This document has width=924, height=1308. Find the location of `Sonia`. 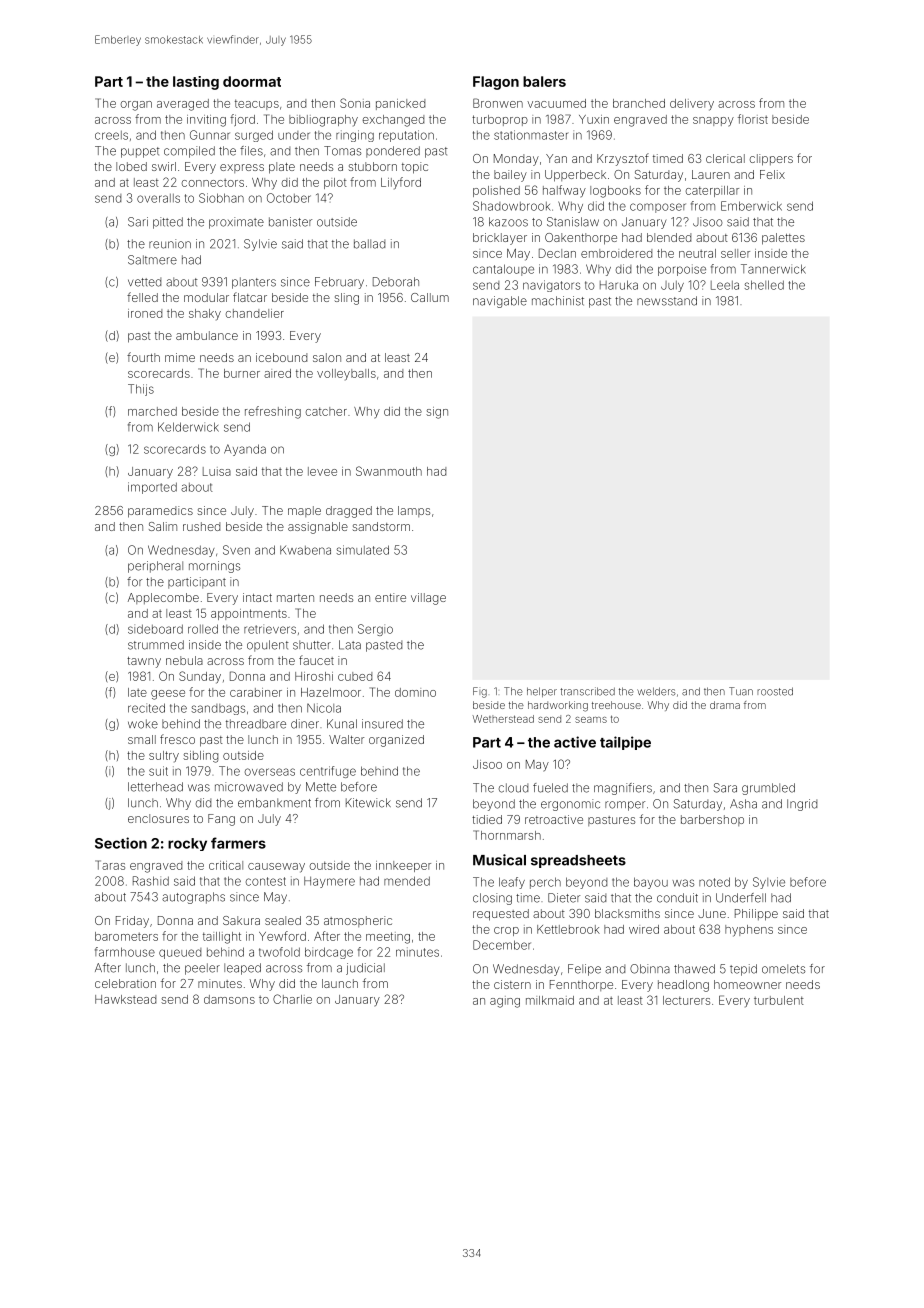

Sonia is located at coordinates (355, 103).
